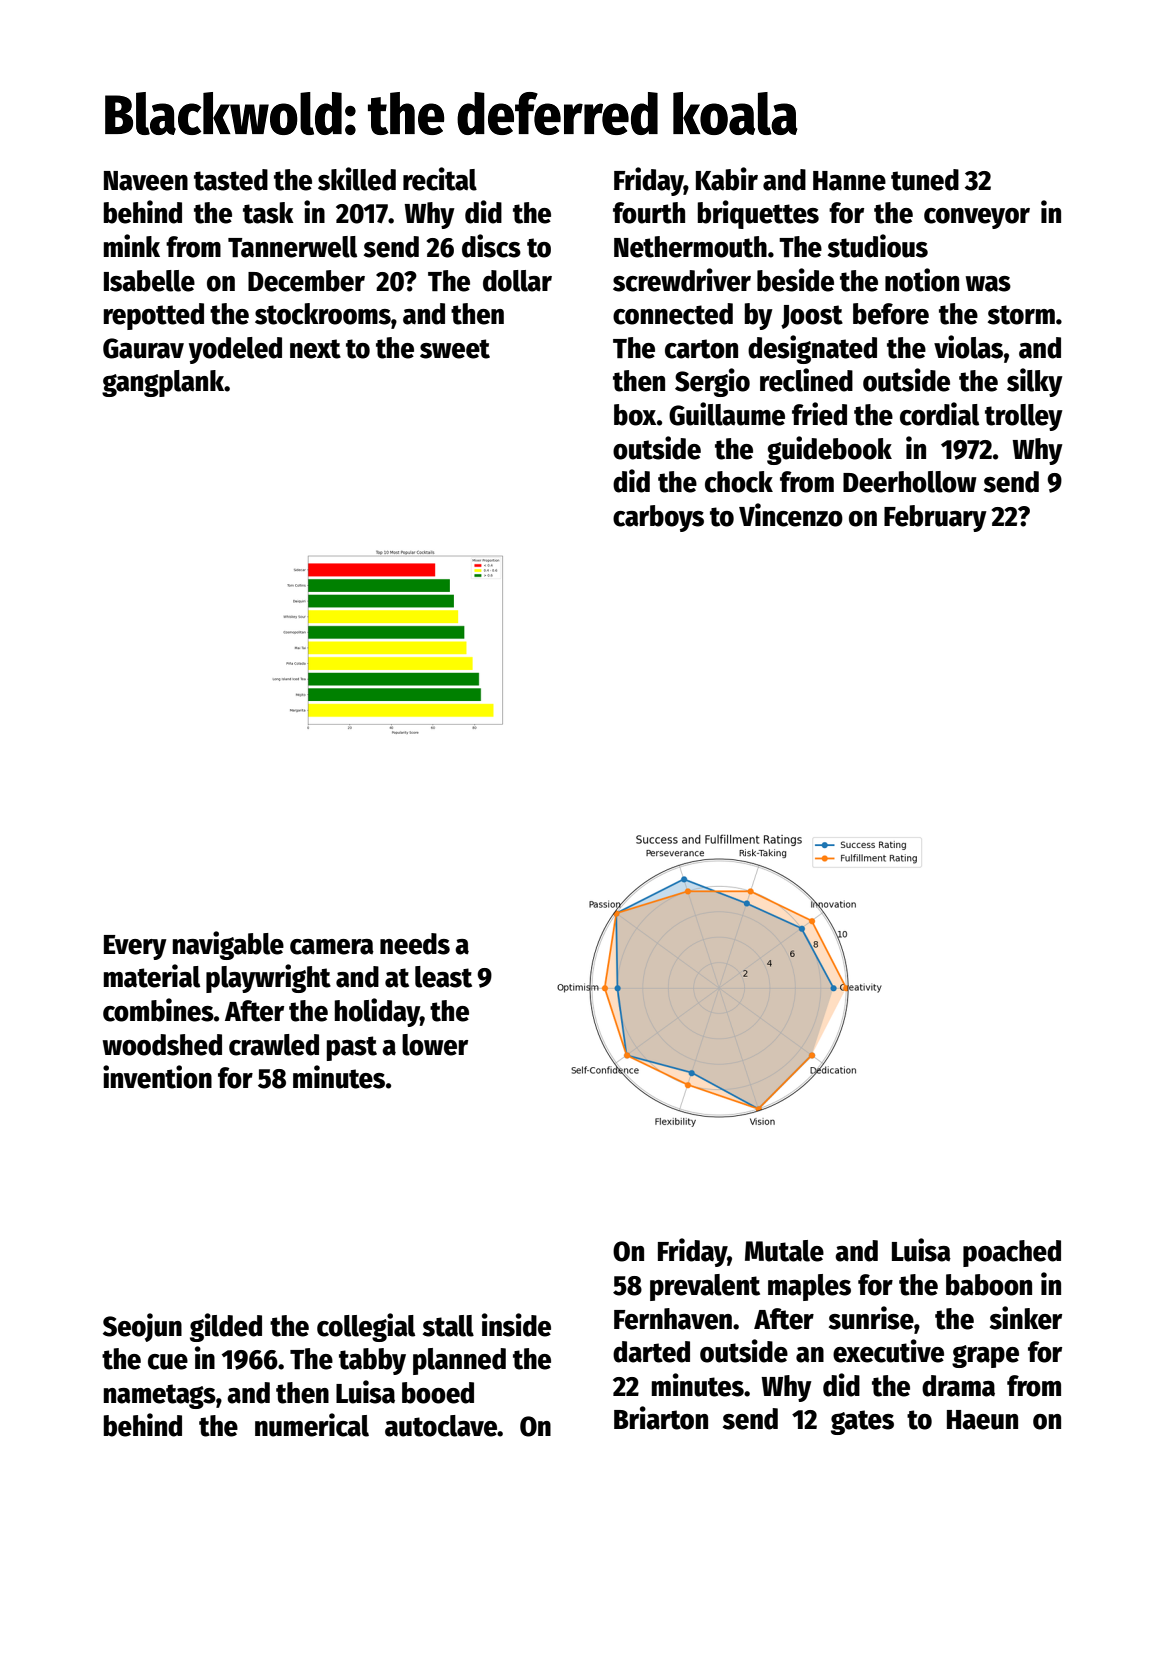 This page has height=1654, width=1165. What do you see at coordinates (784, 1251) in the page?
I see `Mutale` at bounding box center [784, 1251].
